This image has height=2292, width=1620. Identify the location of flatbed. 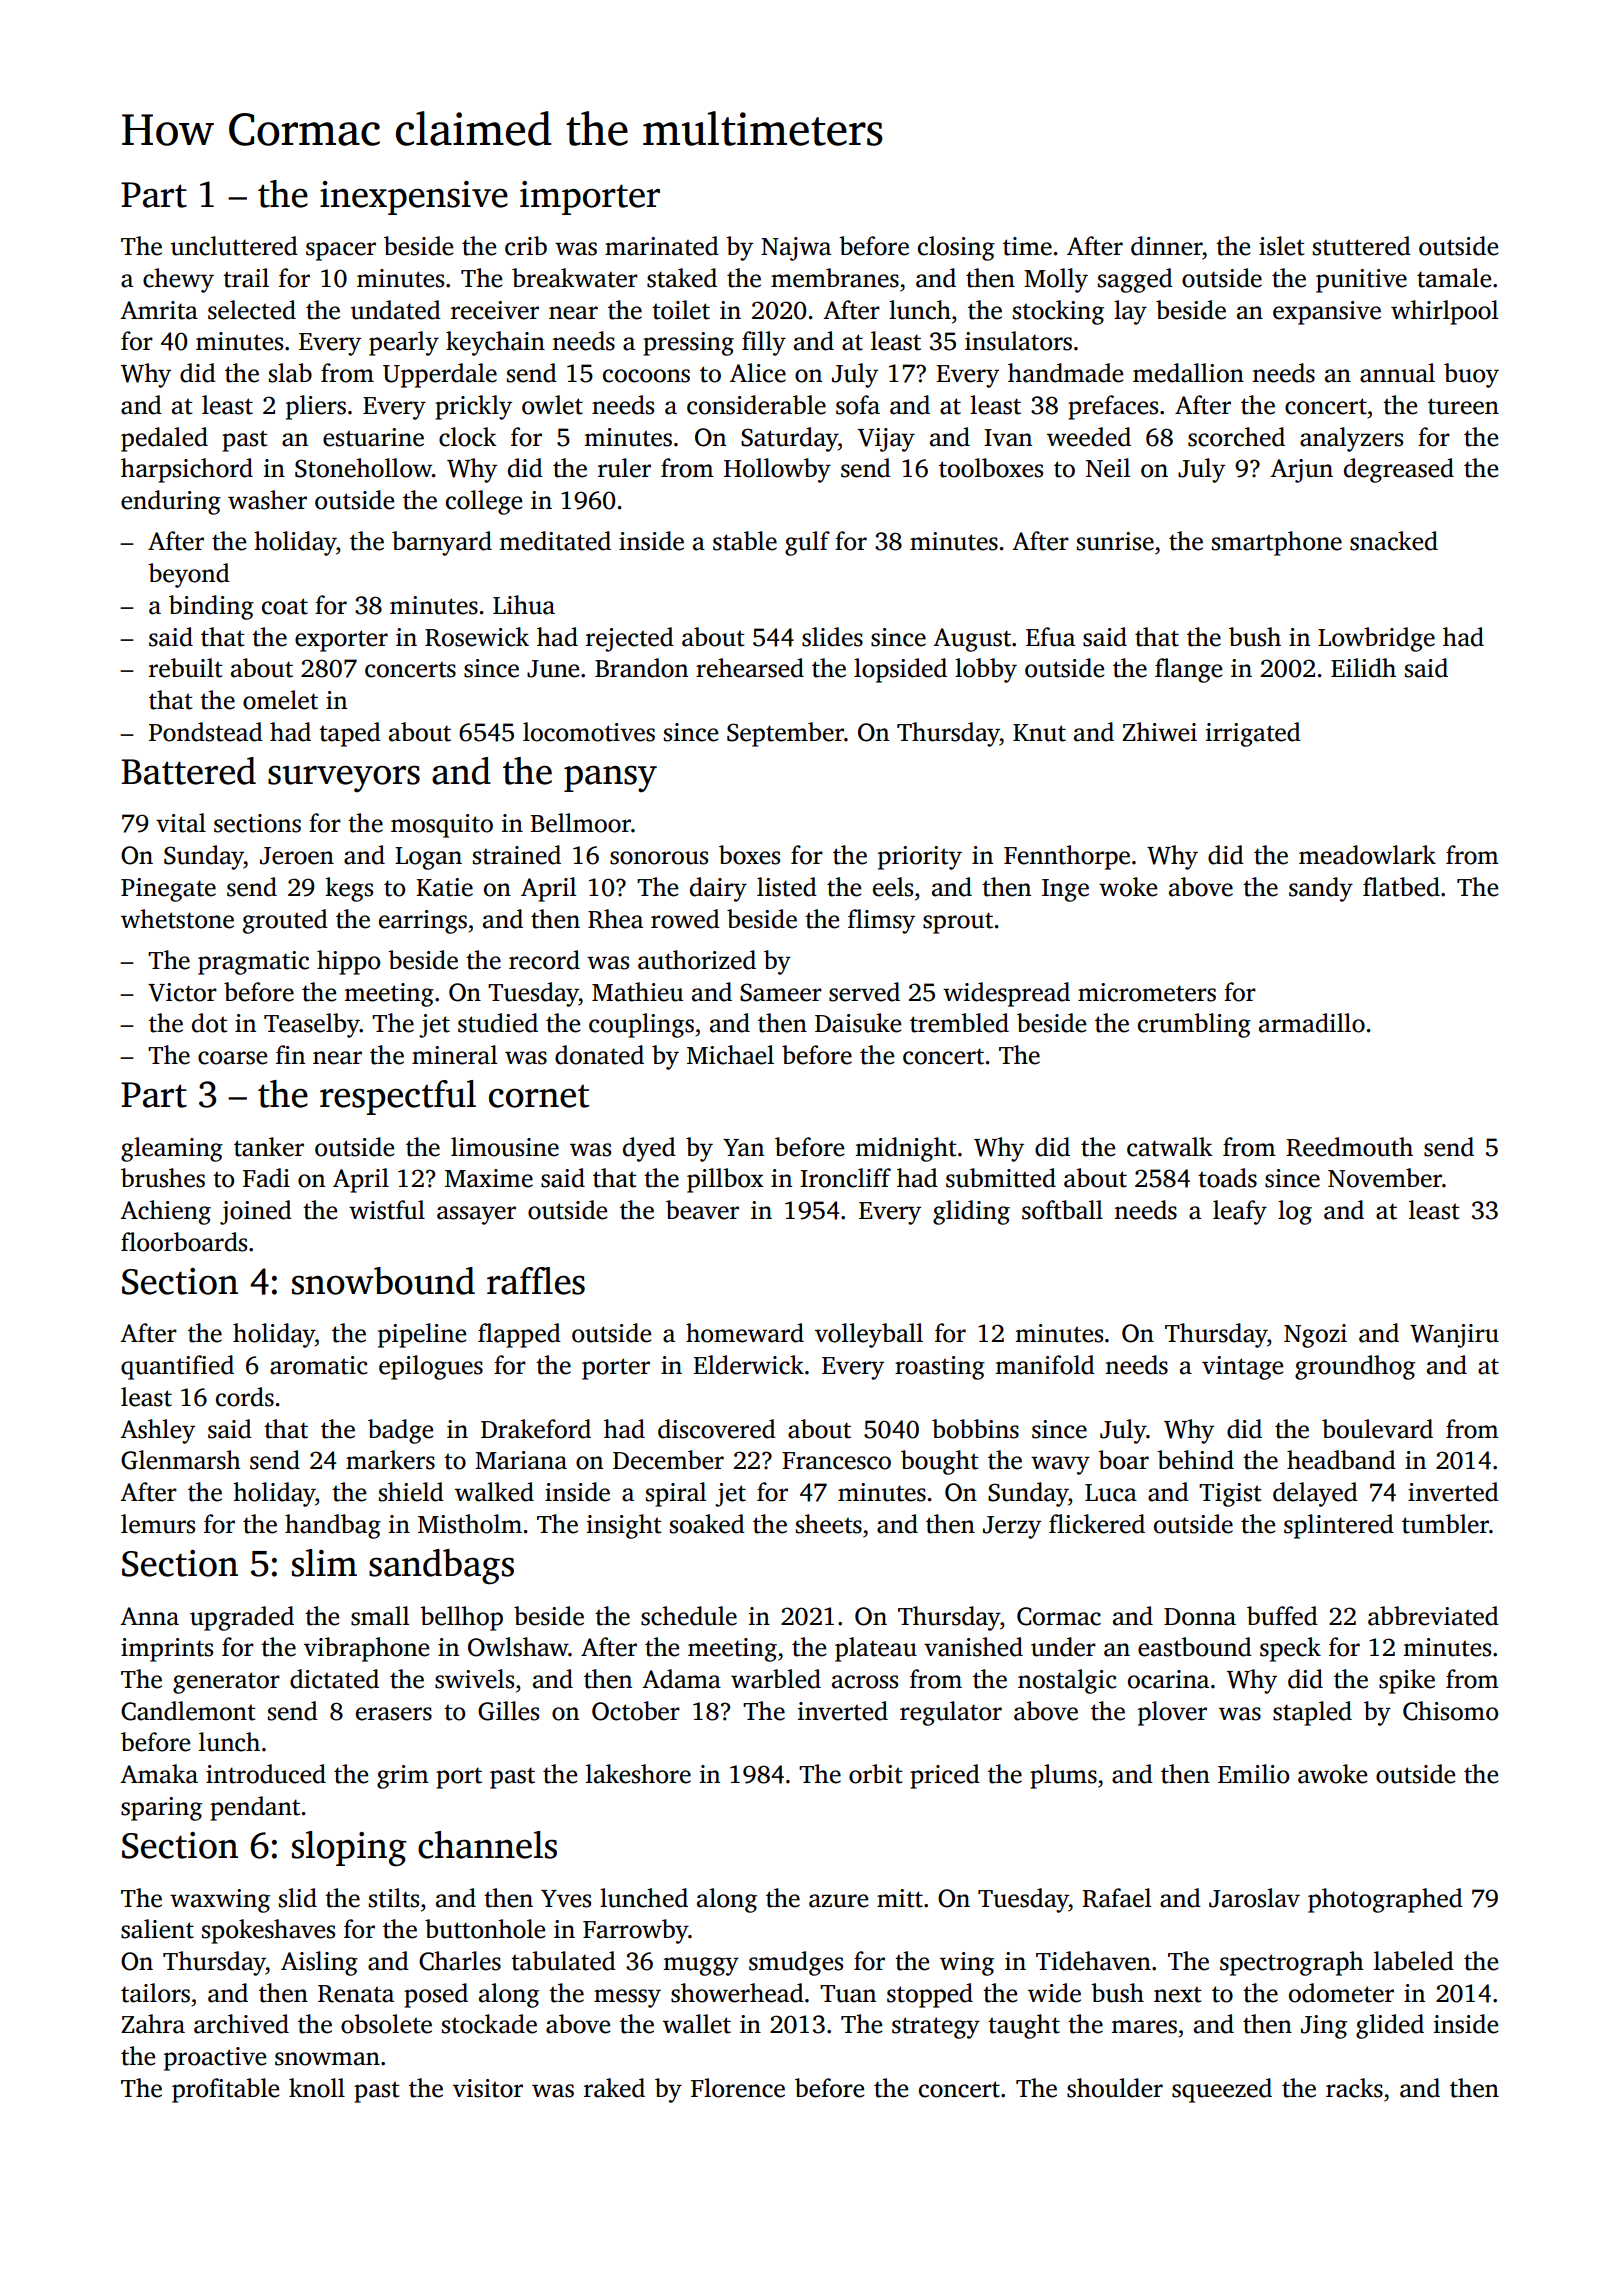
(1401, 887).
